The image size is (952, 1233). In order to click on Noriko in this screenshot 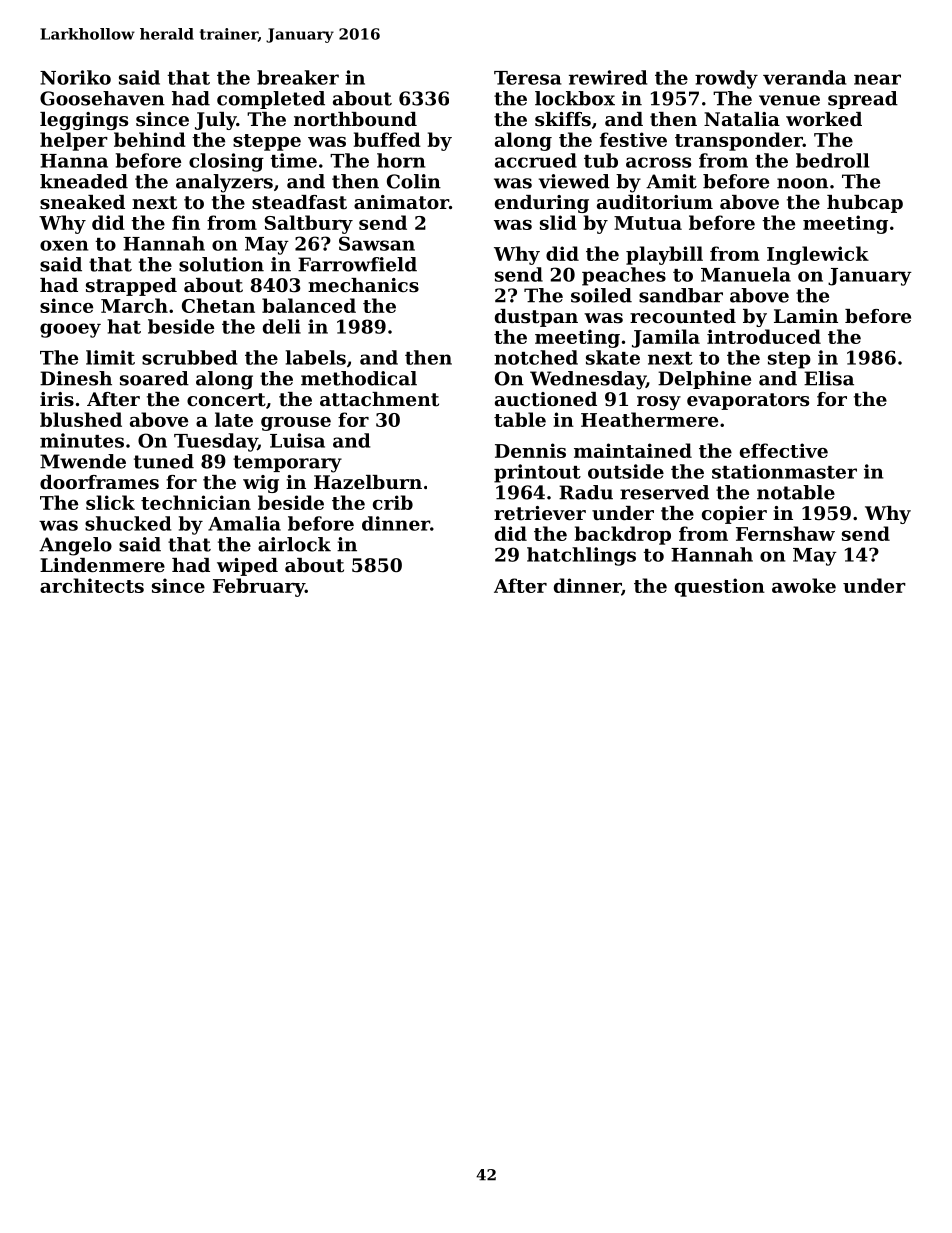, I will do `click(75, 77)`.
